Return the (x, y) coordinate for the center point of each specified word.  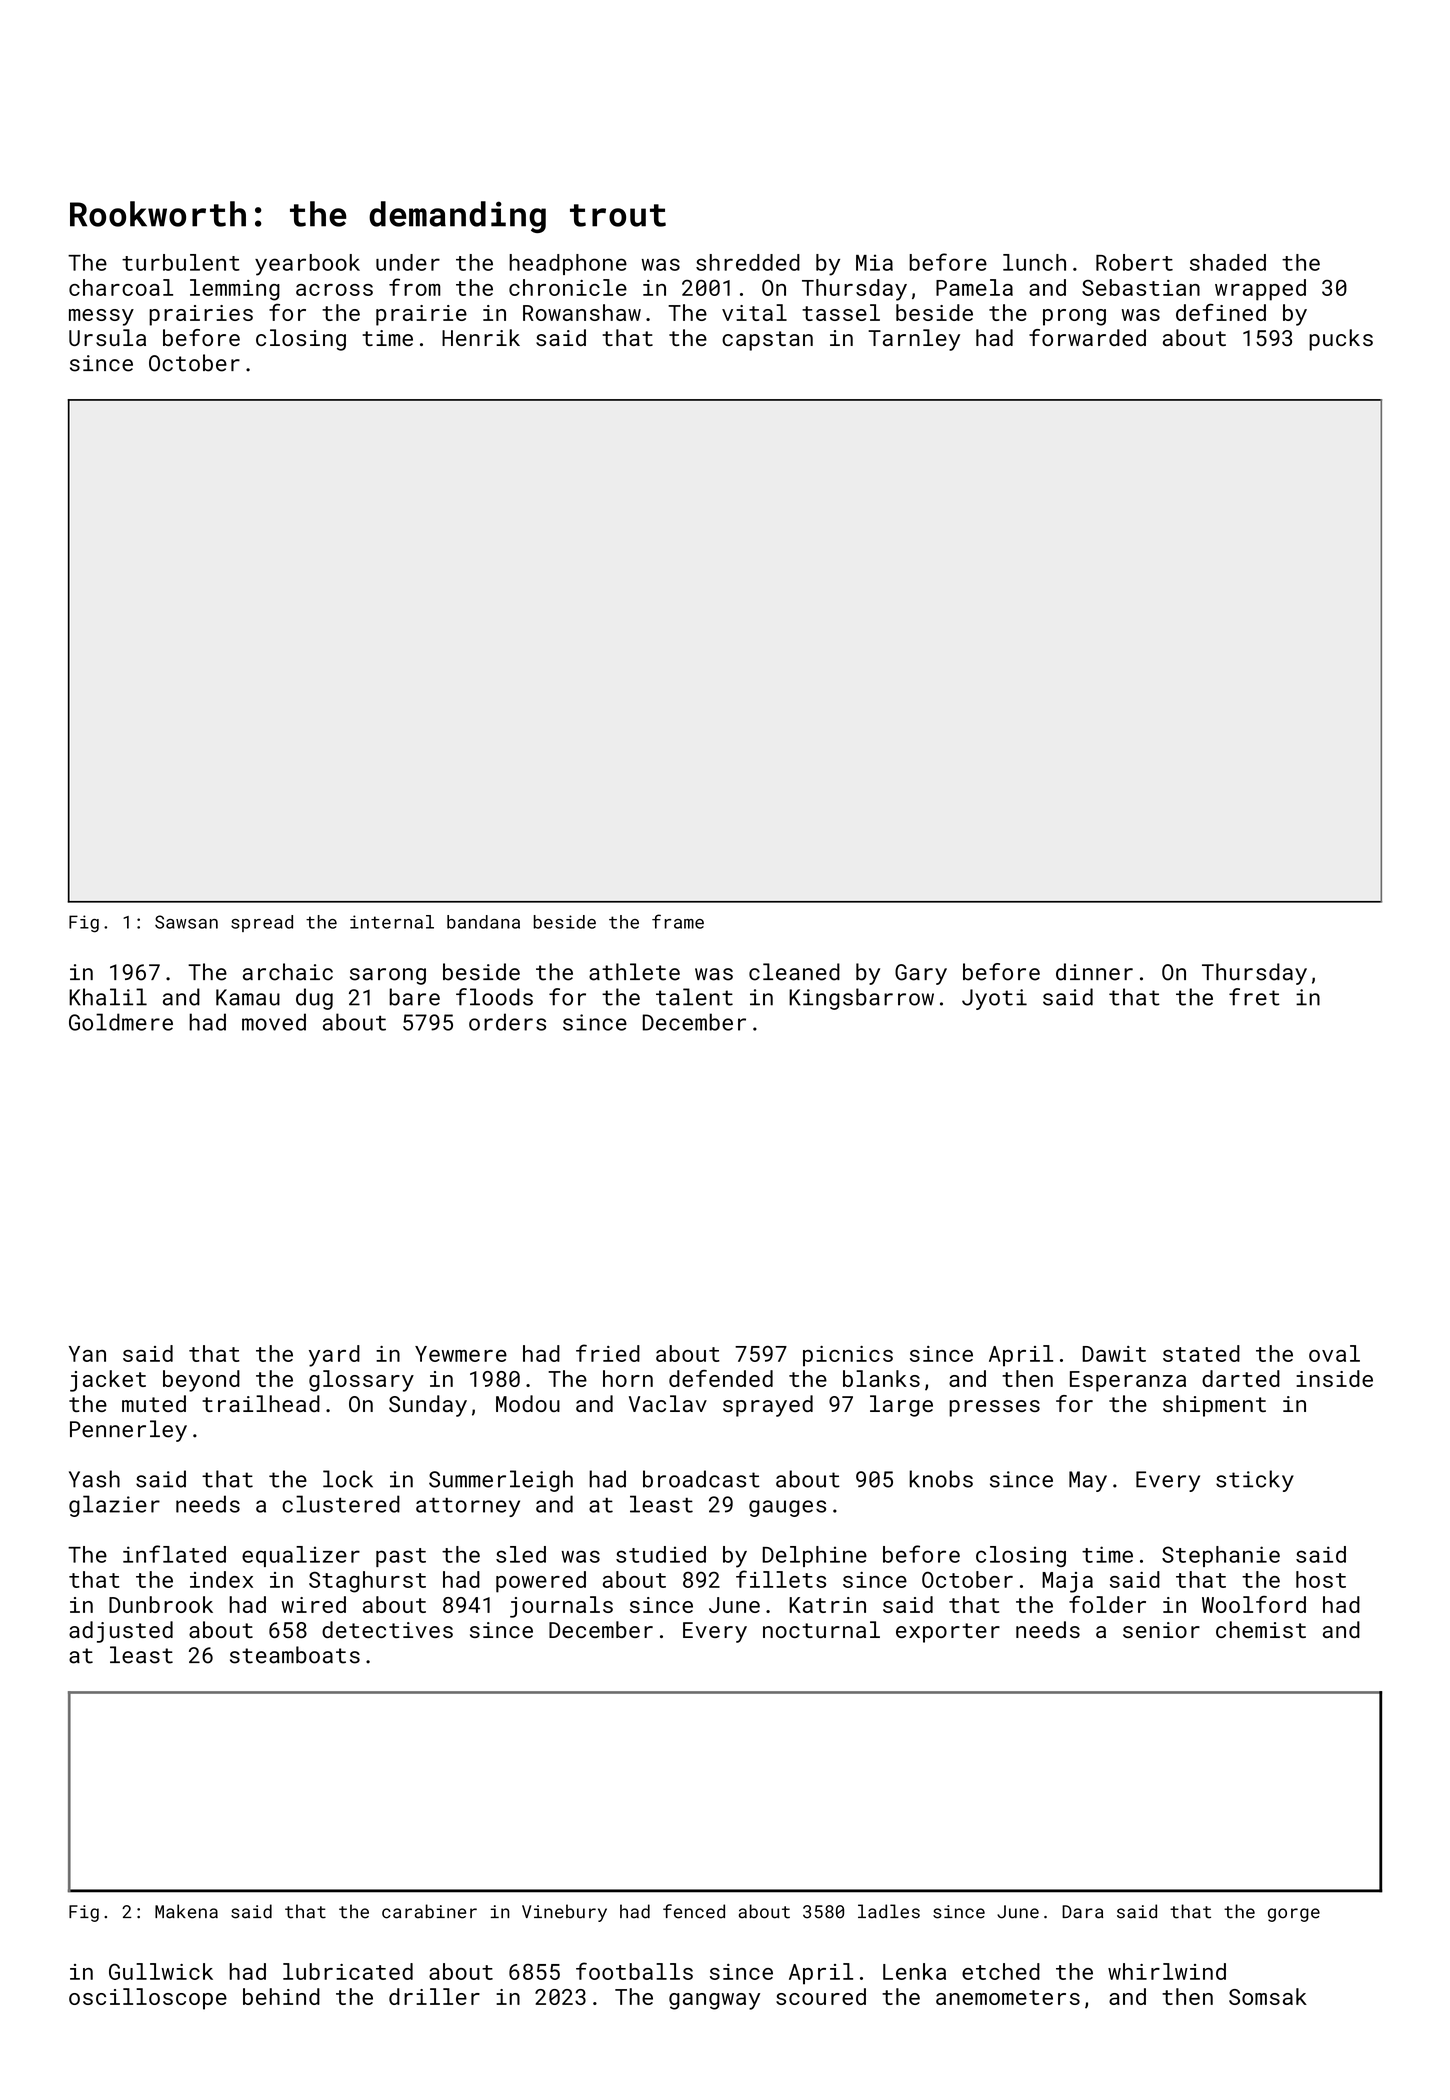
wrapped (1260, 290)
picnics (848, 1356)
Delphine (815, 1556)
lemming (235, 290)
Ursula (107, 337)
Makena (186, 1911)
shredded (748, 262)
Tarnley (914, 340)
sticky (1255, 1481)
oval (1334, 1353)
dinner (1094, 972)
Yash (94, 1479)
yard (334, 1356)
